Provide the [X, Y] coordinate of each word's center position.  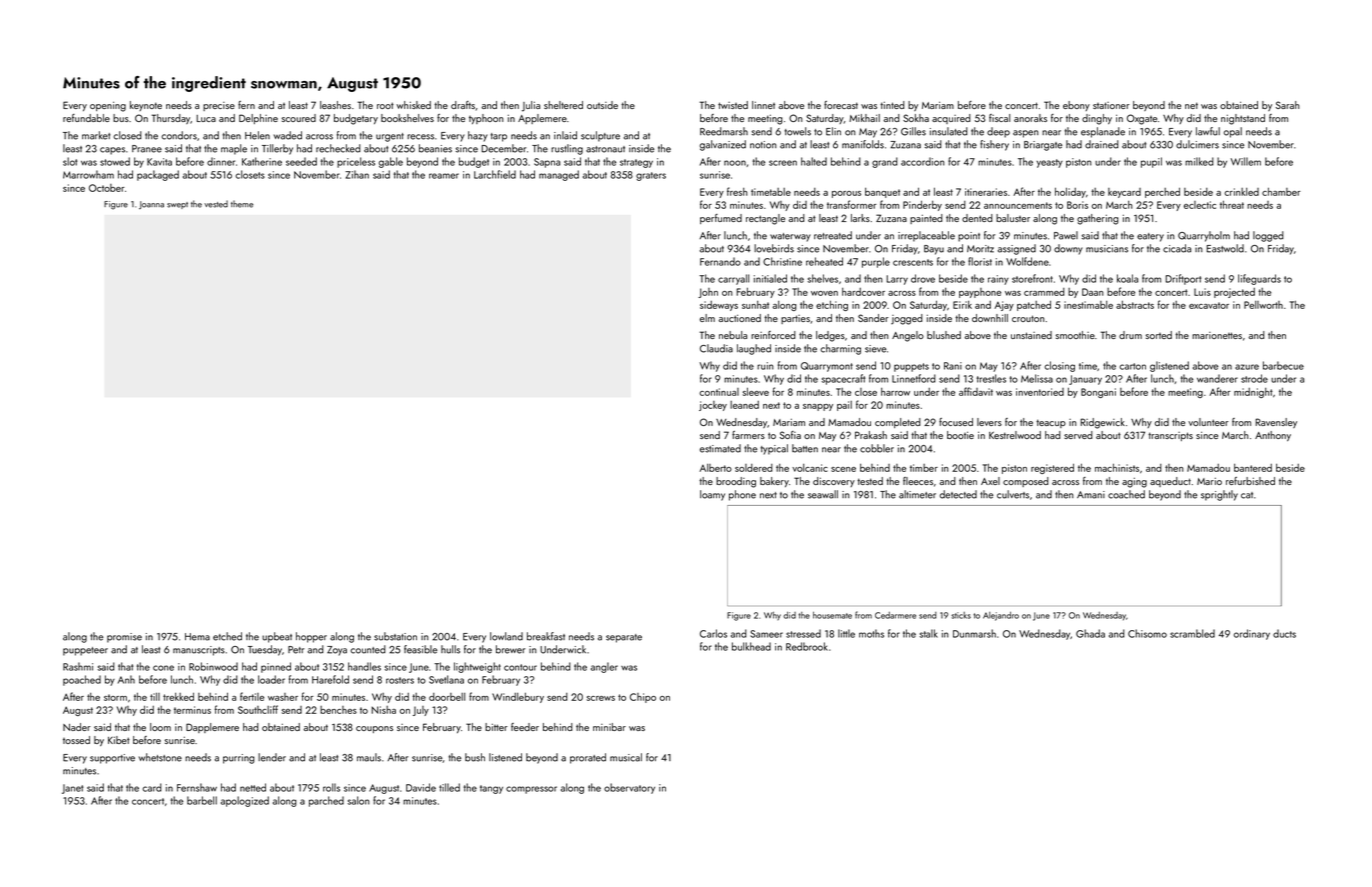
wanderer [1217, 378]
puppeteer [85, 651]
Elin [833, 131]
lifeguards [1259, 279]
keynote [146, 106]
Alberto [715, 468]
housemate [832, 615]
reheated [824, 261]
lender [272, 757]
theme [242, 204]
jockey [713, 406]
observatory [629, 788]
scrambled [1192, 633]
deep [998, 132]
